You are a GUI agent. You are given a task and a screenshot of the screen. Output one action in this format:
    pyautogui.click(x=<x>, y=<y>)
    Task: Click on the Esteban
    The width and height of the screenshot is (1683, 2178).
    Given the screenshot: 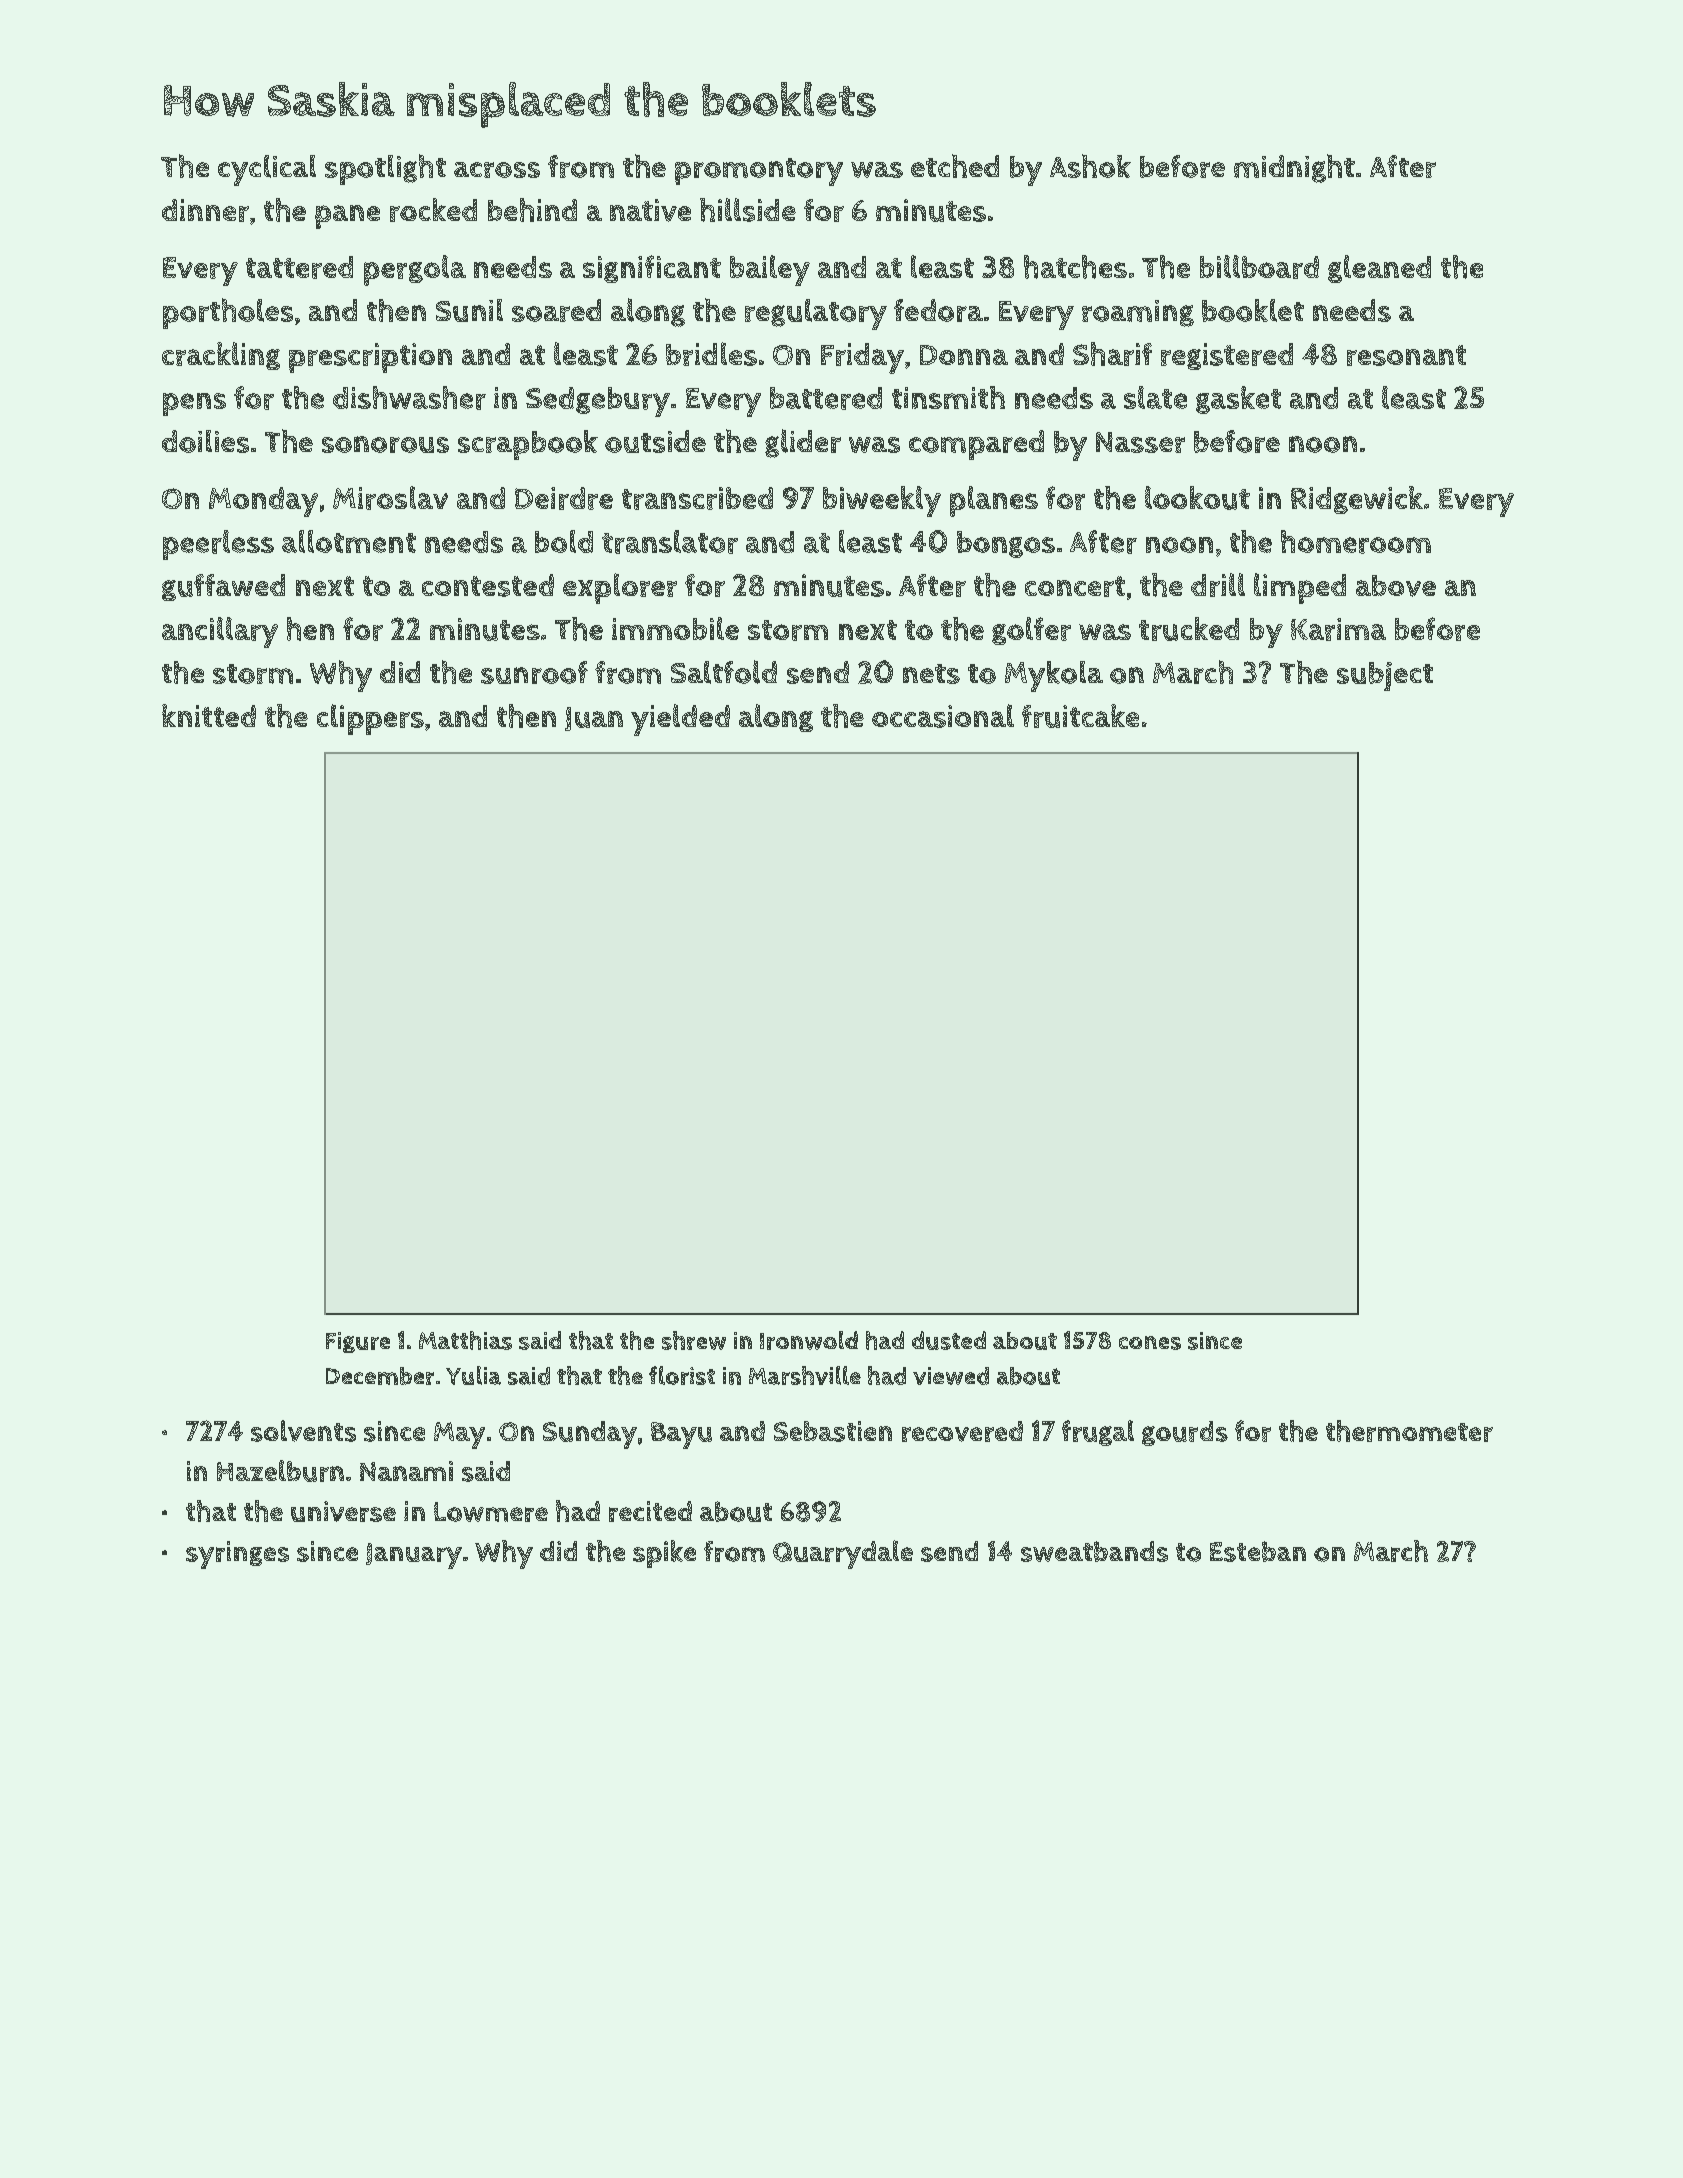 What is the action you would take?
    pyautogui.click(x=1258, y=1551)
